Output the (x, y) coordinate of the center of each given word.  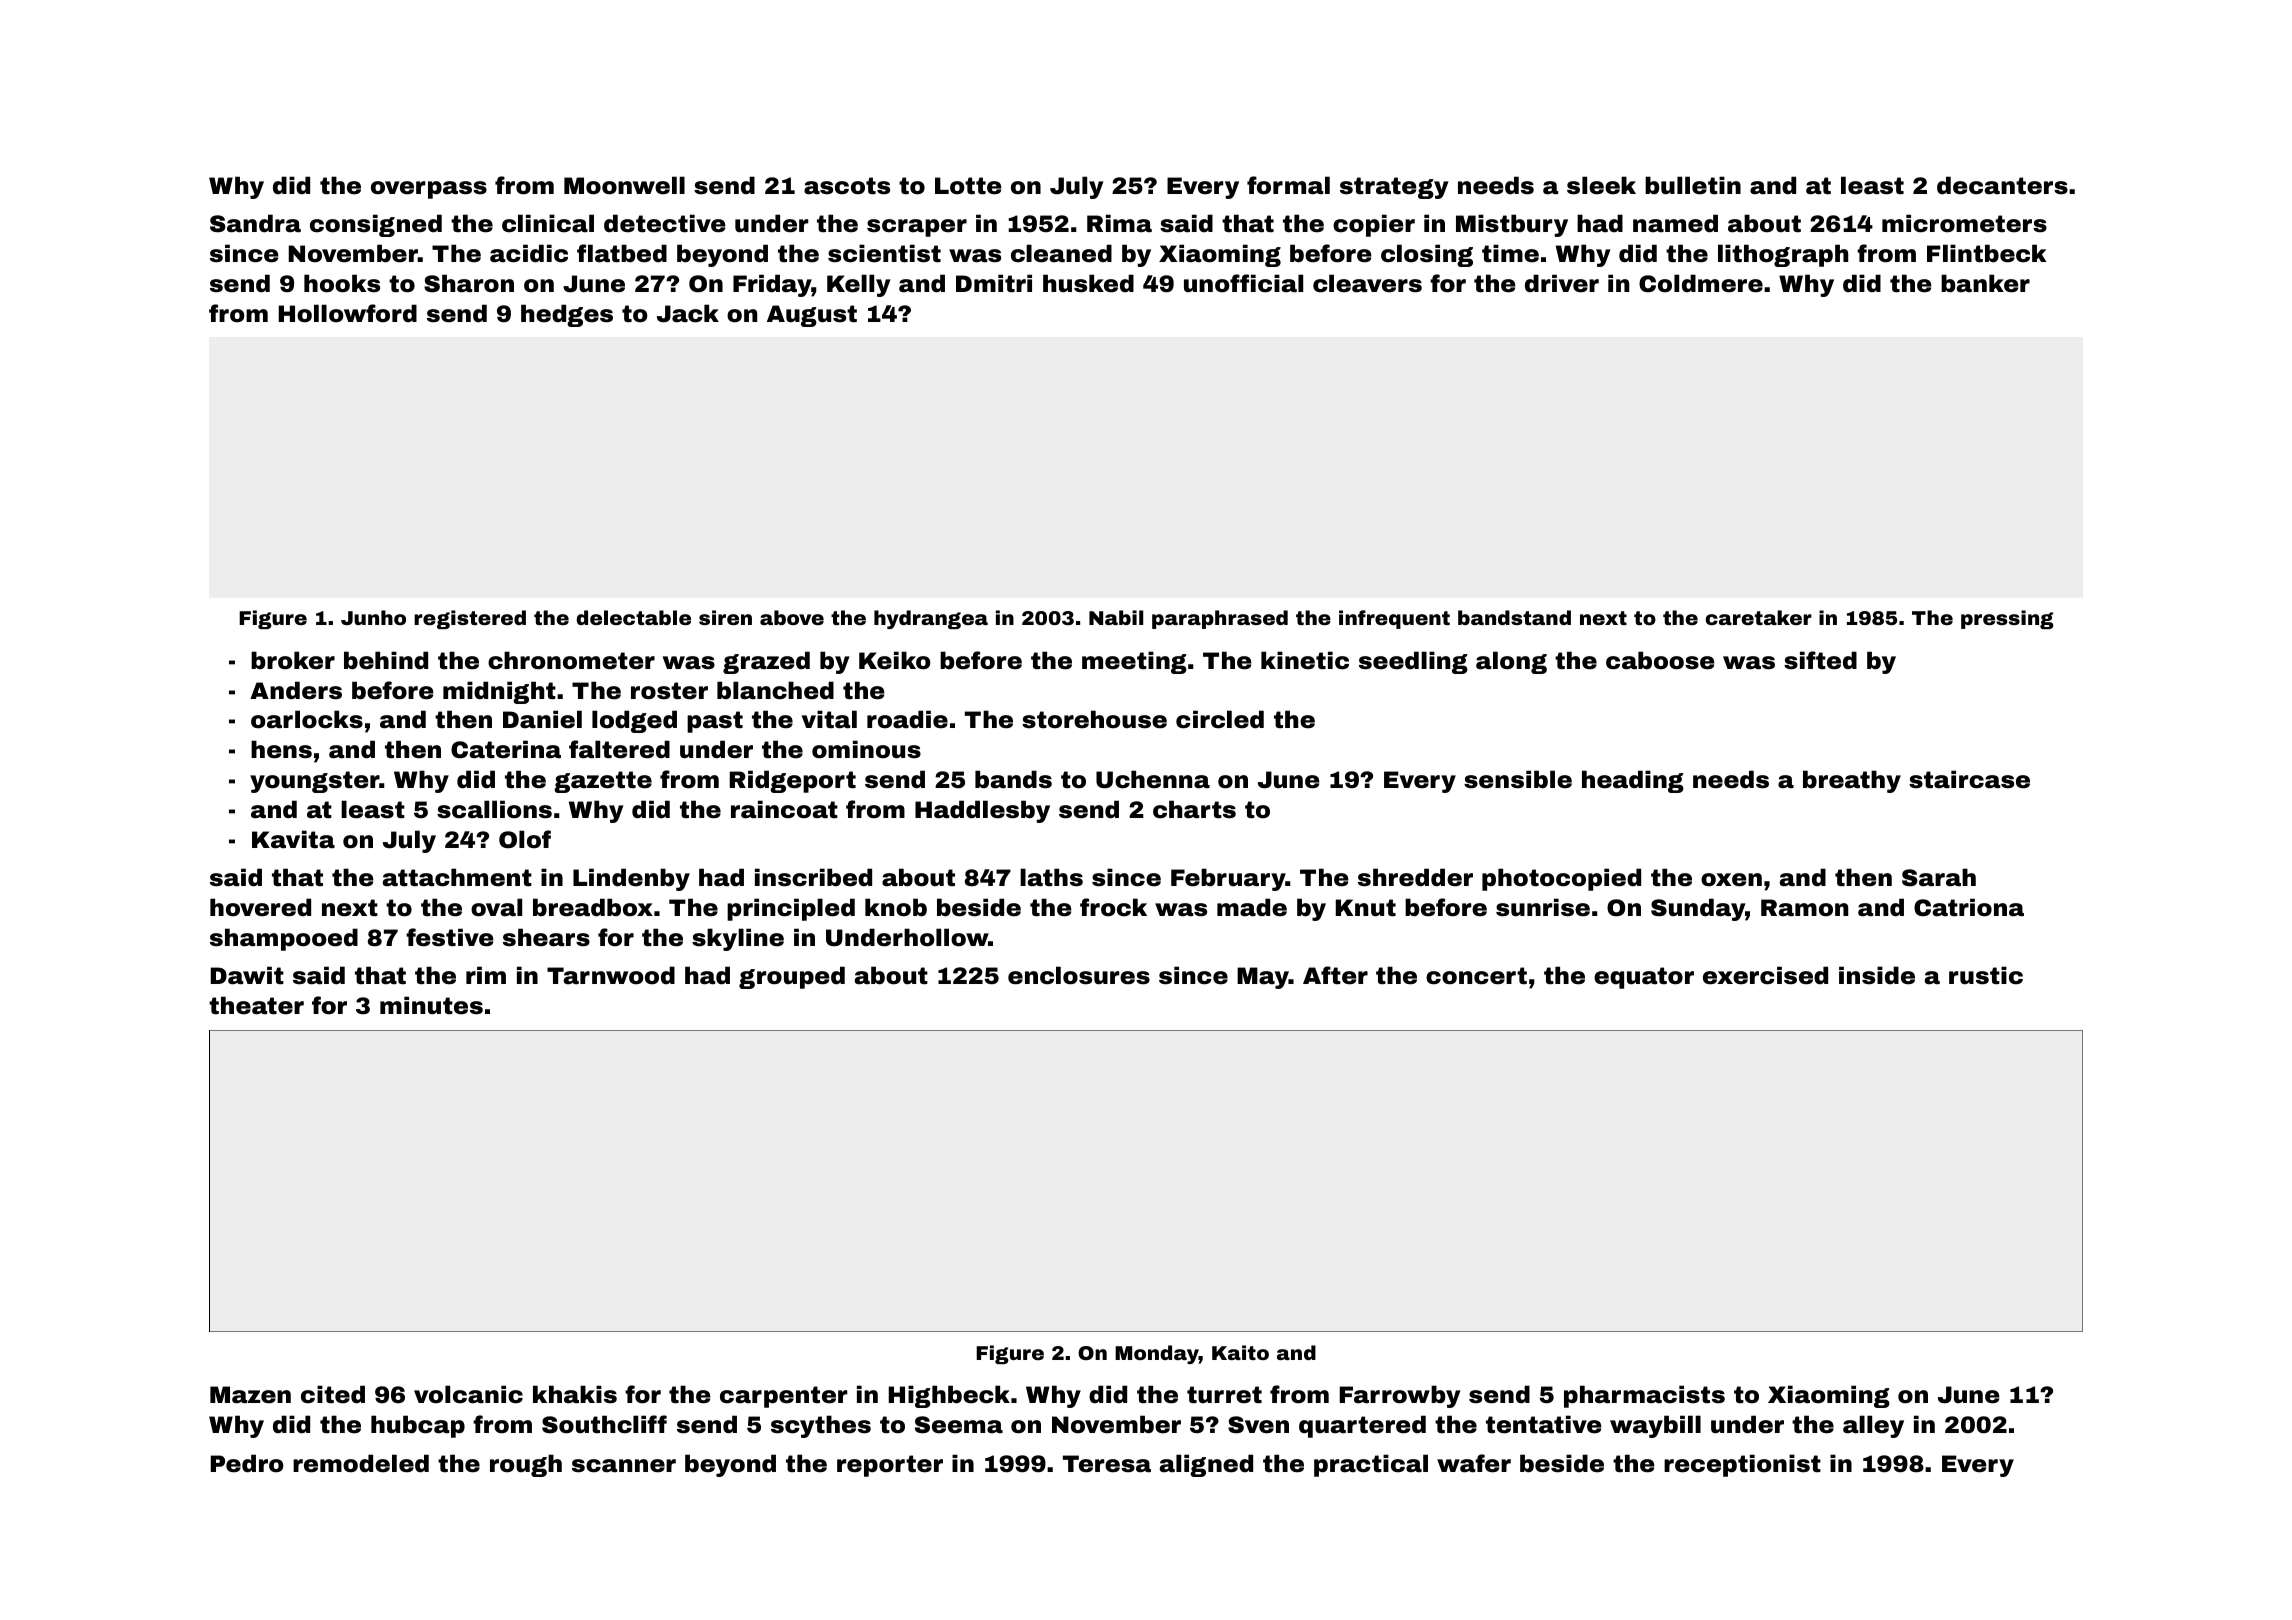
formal (1288, 185)
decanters (2002, 185)
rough (526, 1465)
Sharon (469, 283)
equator (1644, 978)
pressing (2007, 619)
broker (293, 660)
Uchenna (1153, 779)
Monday (1157, 1354)
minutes (431, 1005)
